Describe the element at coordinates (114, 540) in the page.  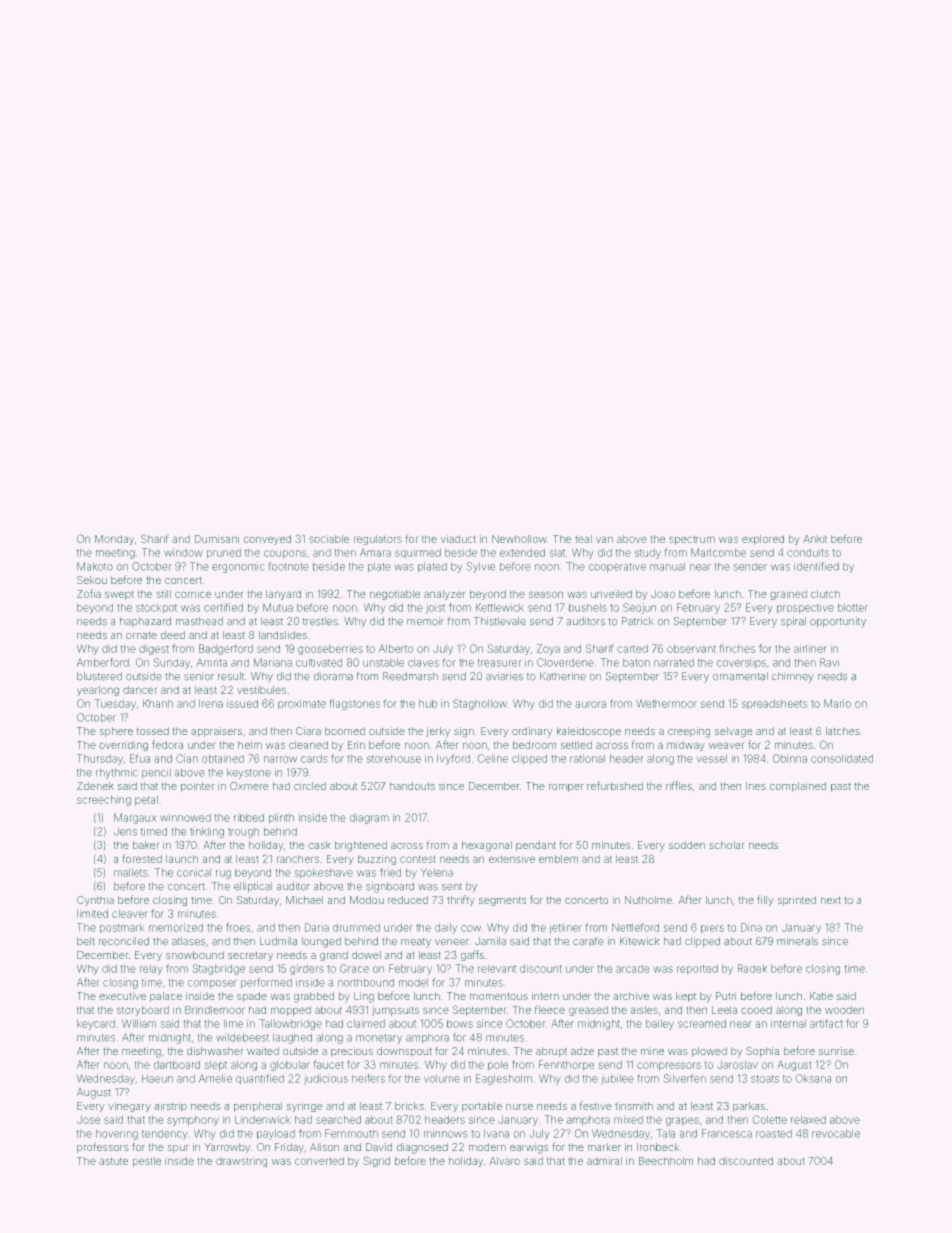
I see `Monday` at that location.
